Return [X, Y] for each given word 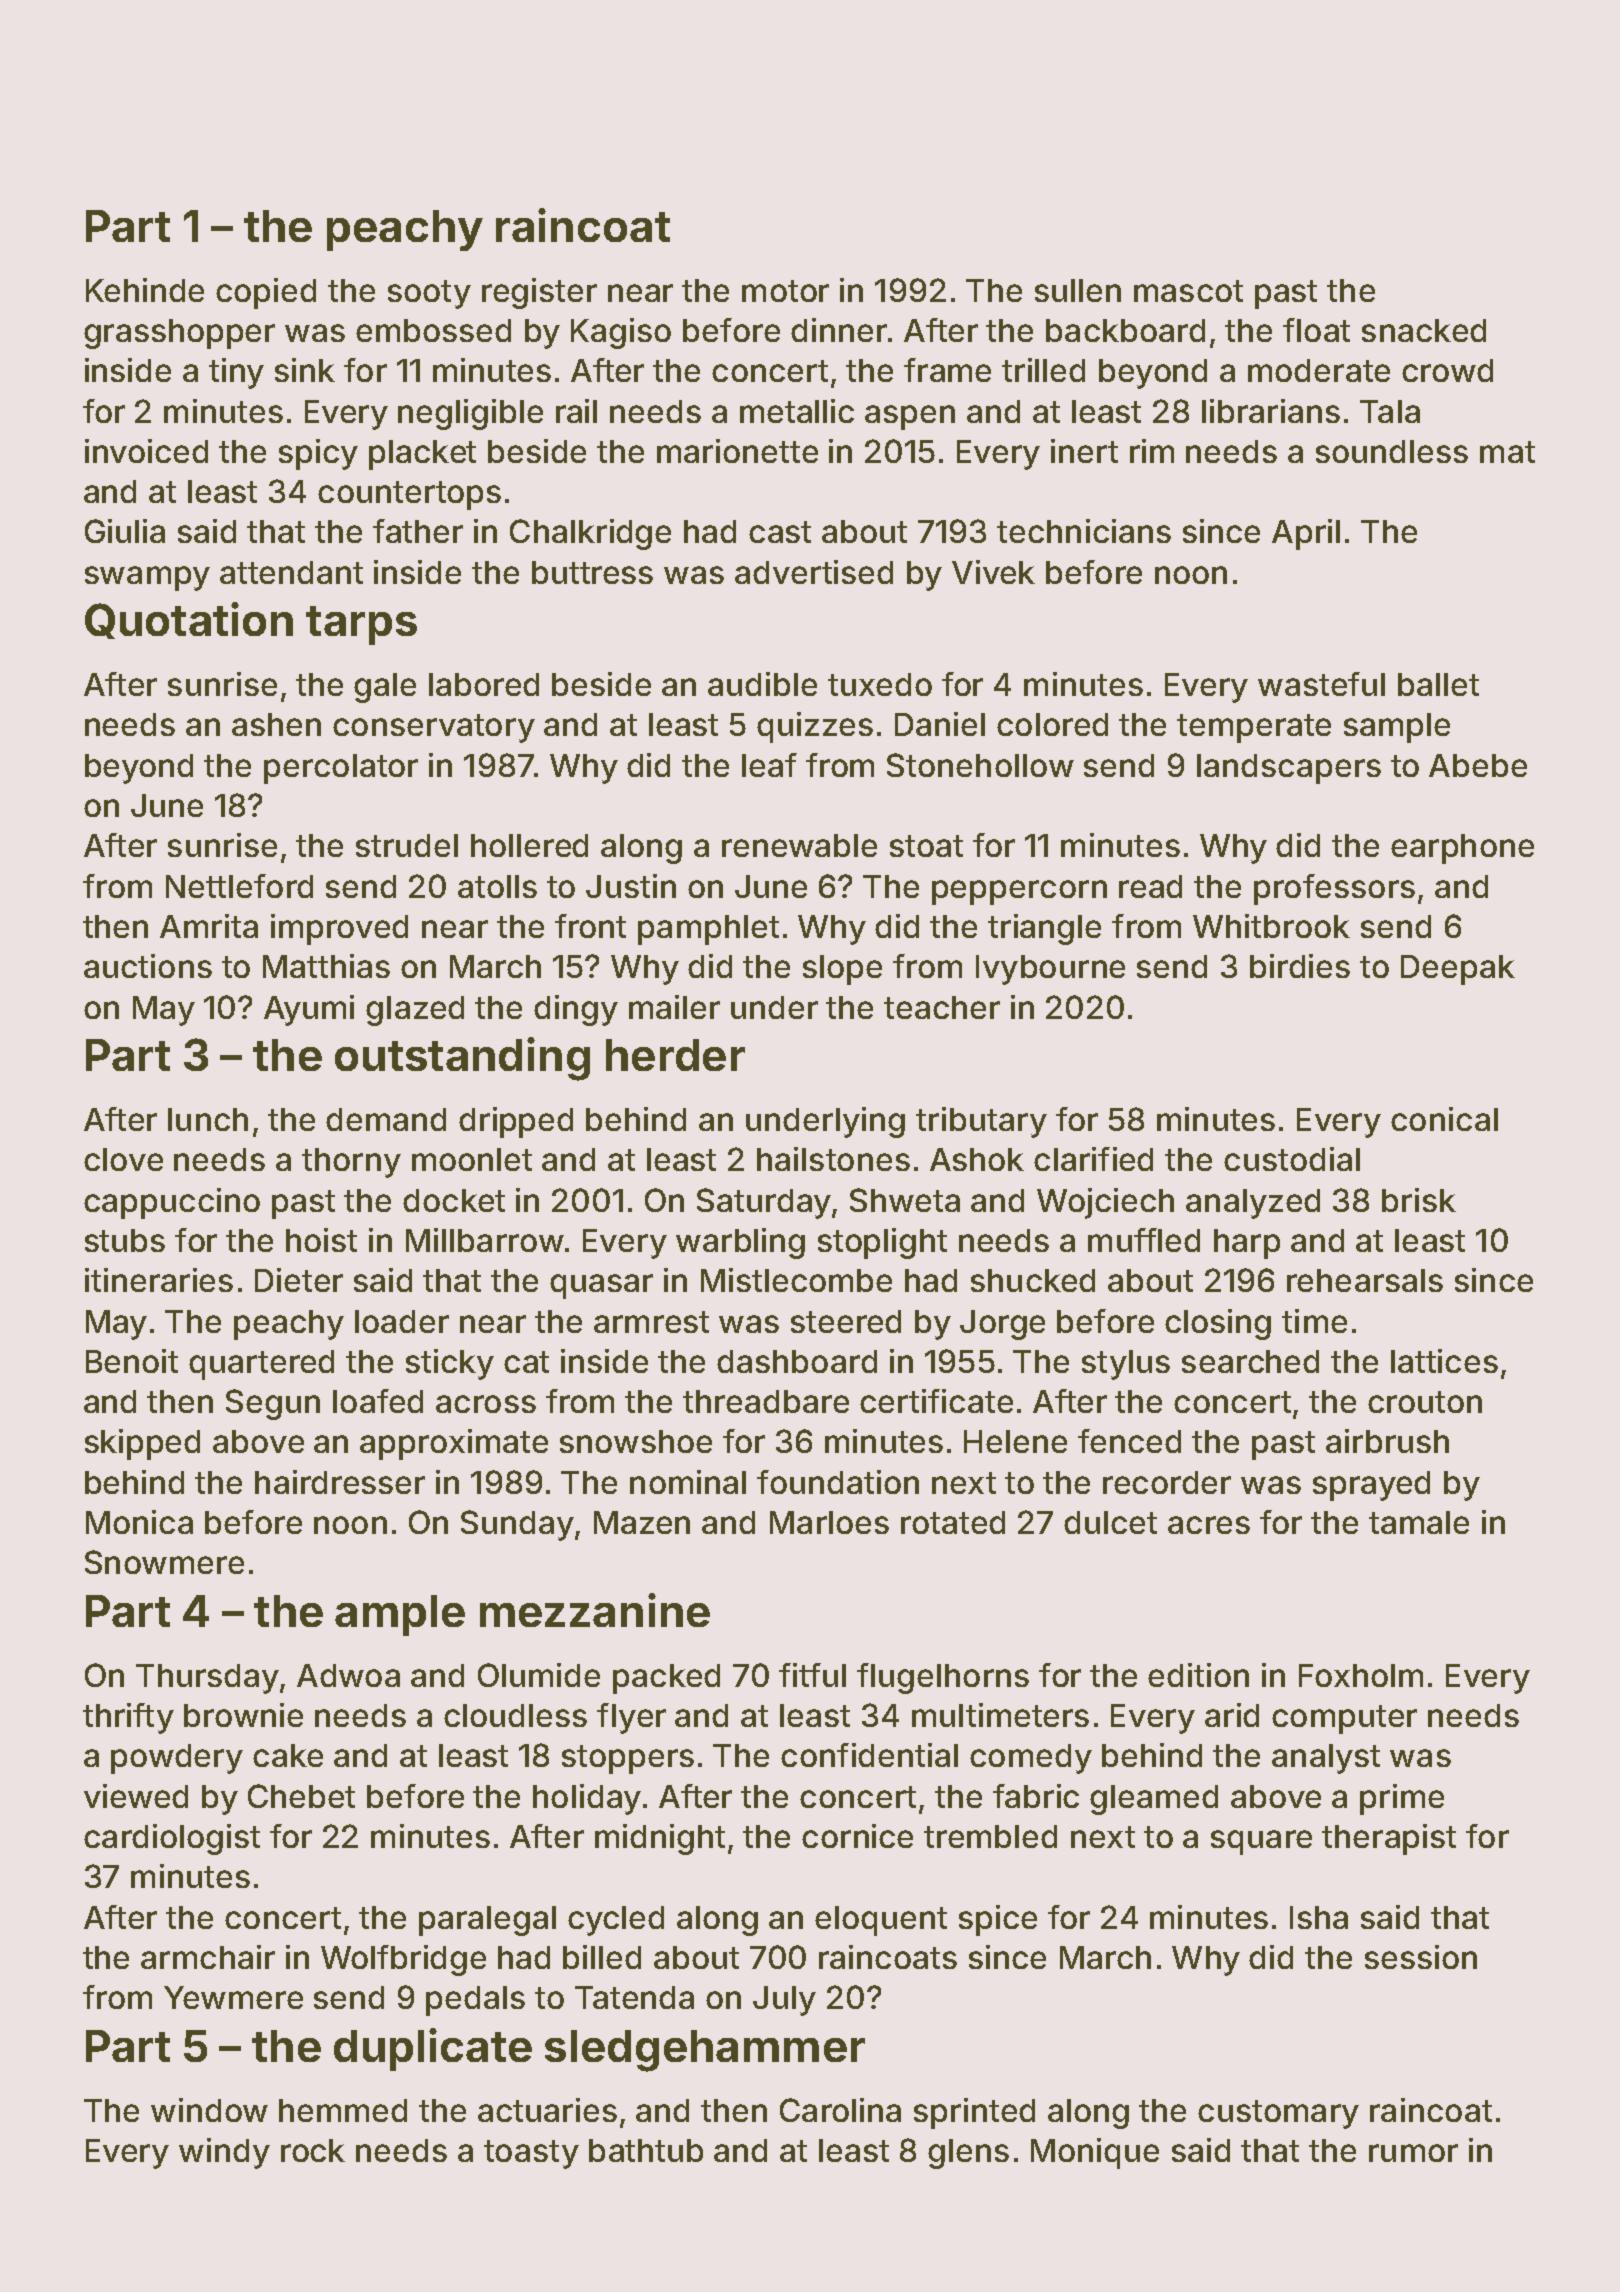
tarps [361, 625]
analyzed [1253, 1204]
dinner [839, 330]
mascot [1188, 291]
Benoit [132, 1361]
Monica [139, 1522]
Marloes [829, 1522]
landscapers [1289, 769]
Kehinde [145, 290]
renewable [799, 845]
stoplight [882, 1243]
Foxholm [1361, 1675]
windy [224, 2153]
